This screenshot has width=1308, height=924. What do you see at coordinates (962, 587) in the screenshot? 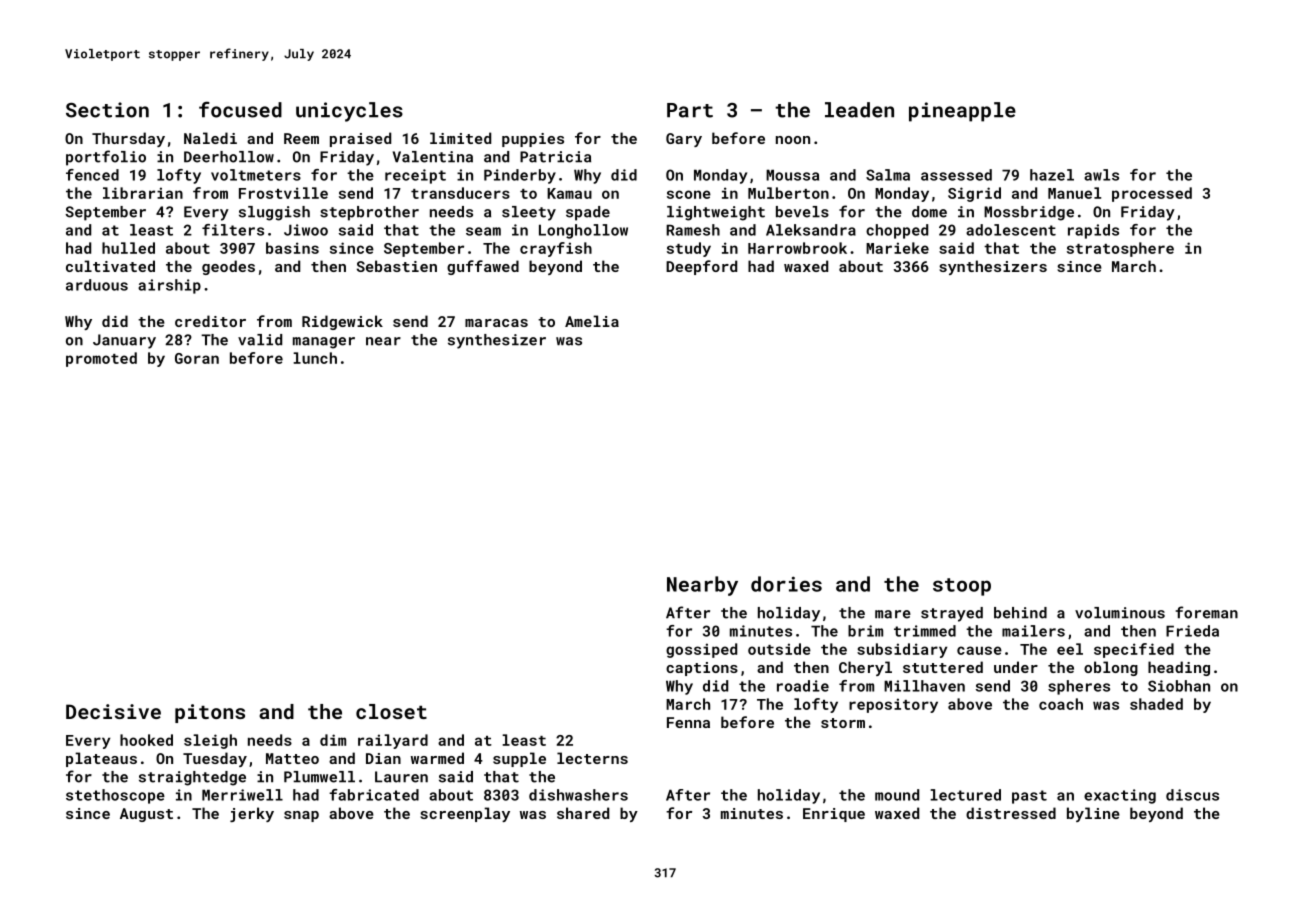
I see `stoop` at bounding box center [962, 587].
